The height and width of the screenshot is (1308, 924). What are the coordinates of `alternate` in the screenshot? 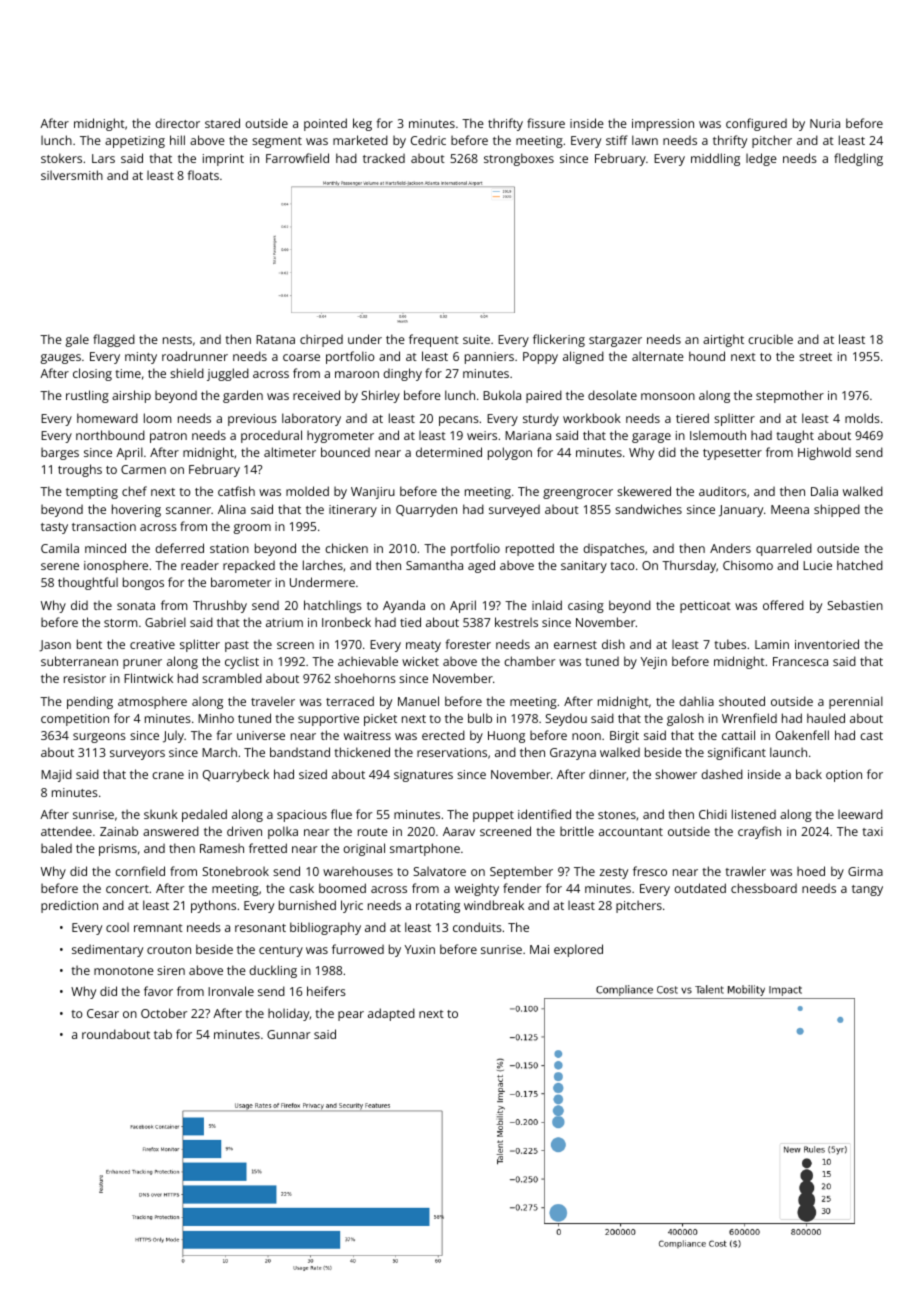 It's located at (658, 356).
